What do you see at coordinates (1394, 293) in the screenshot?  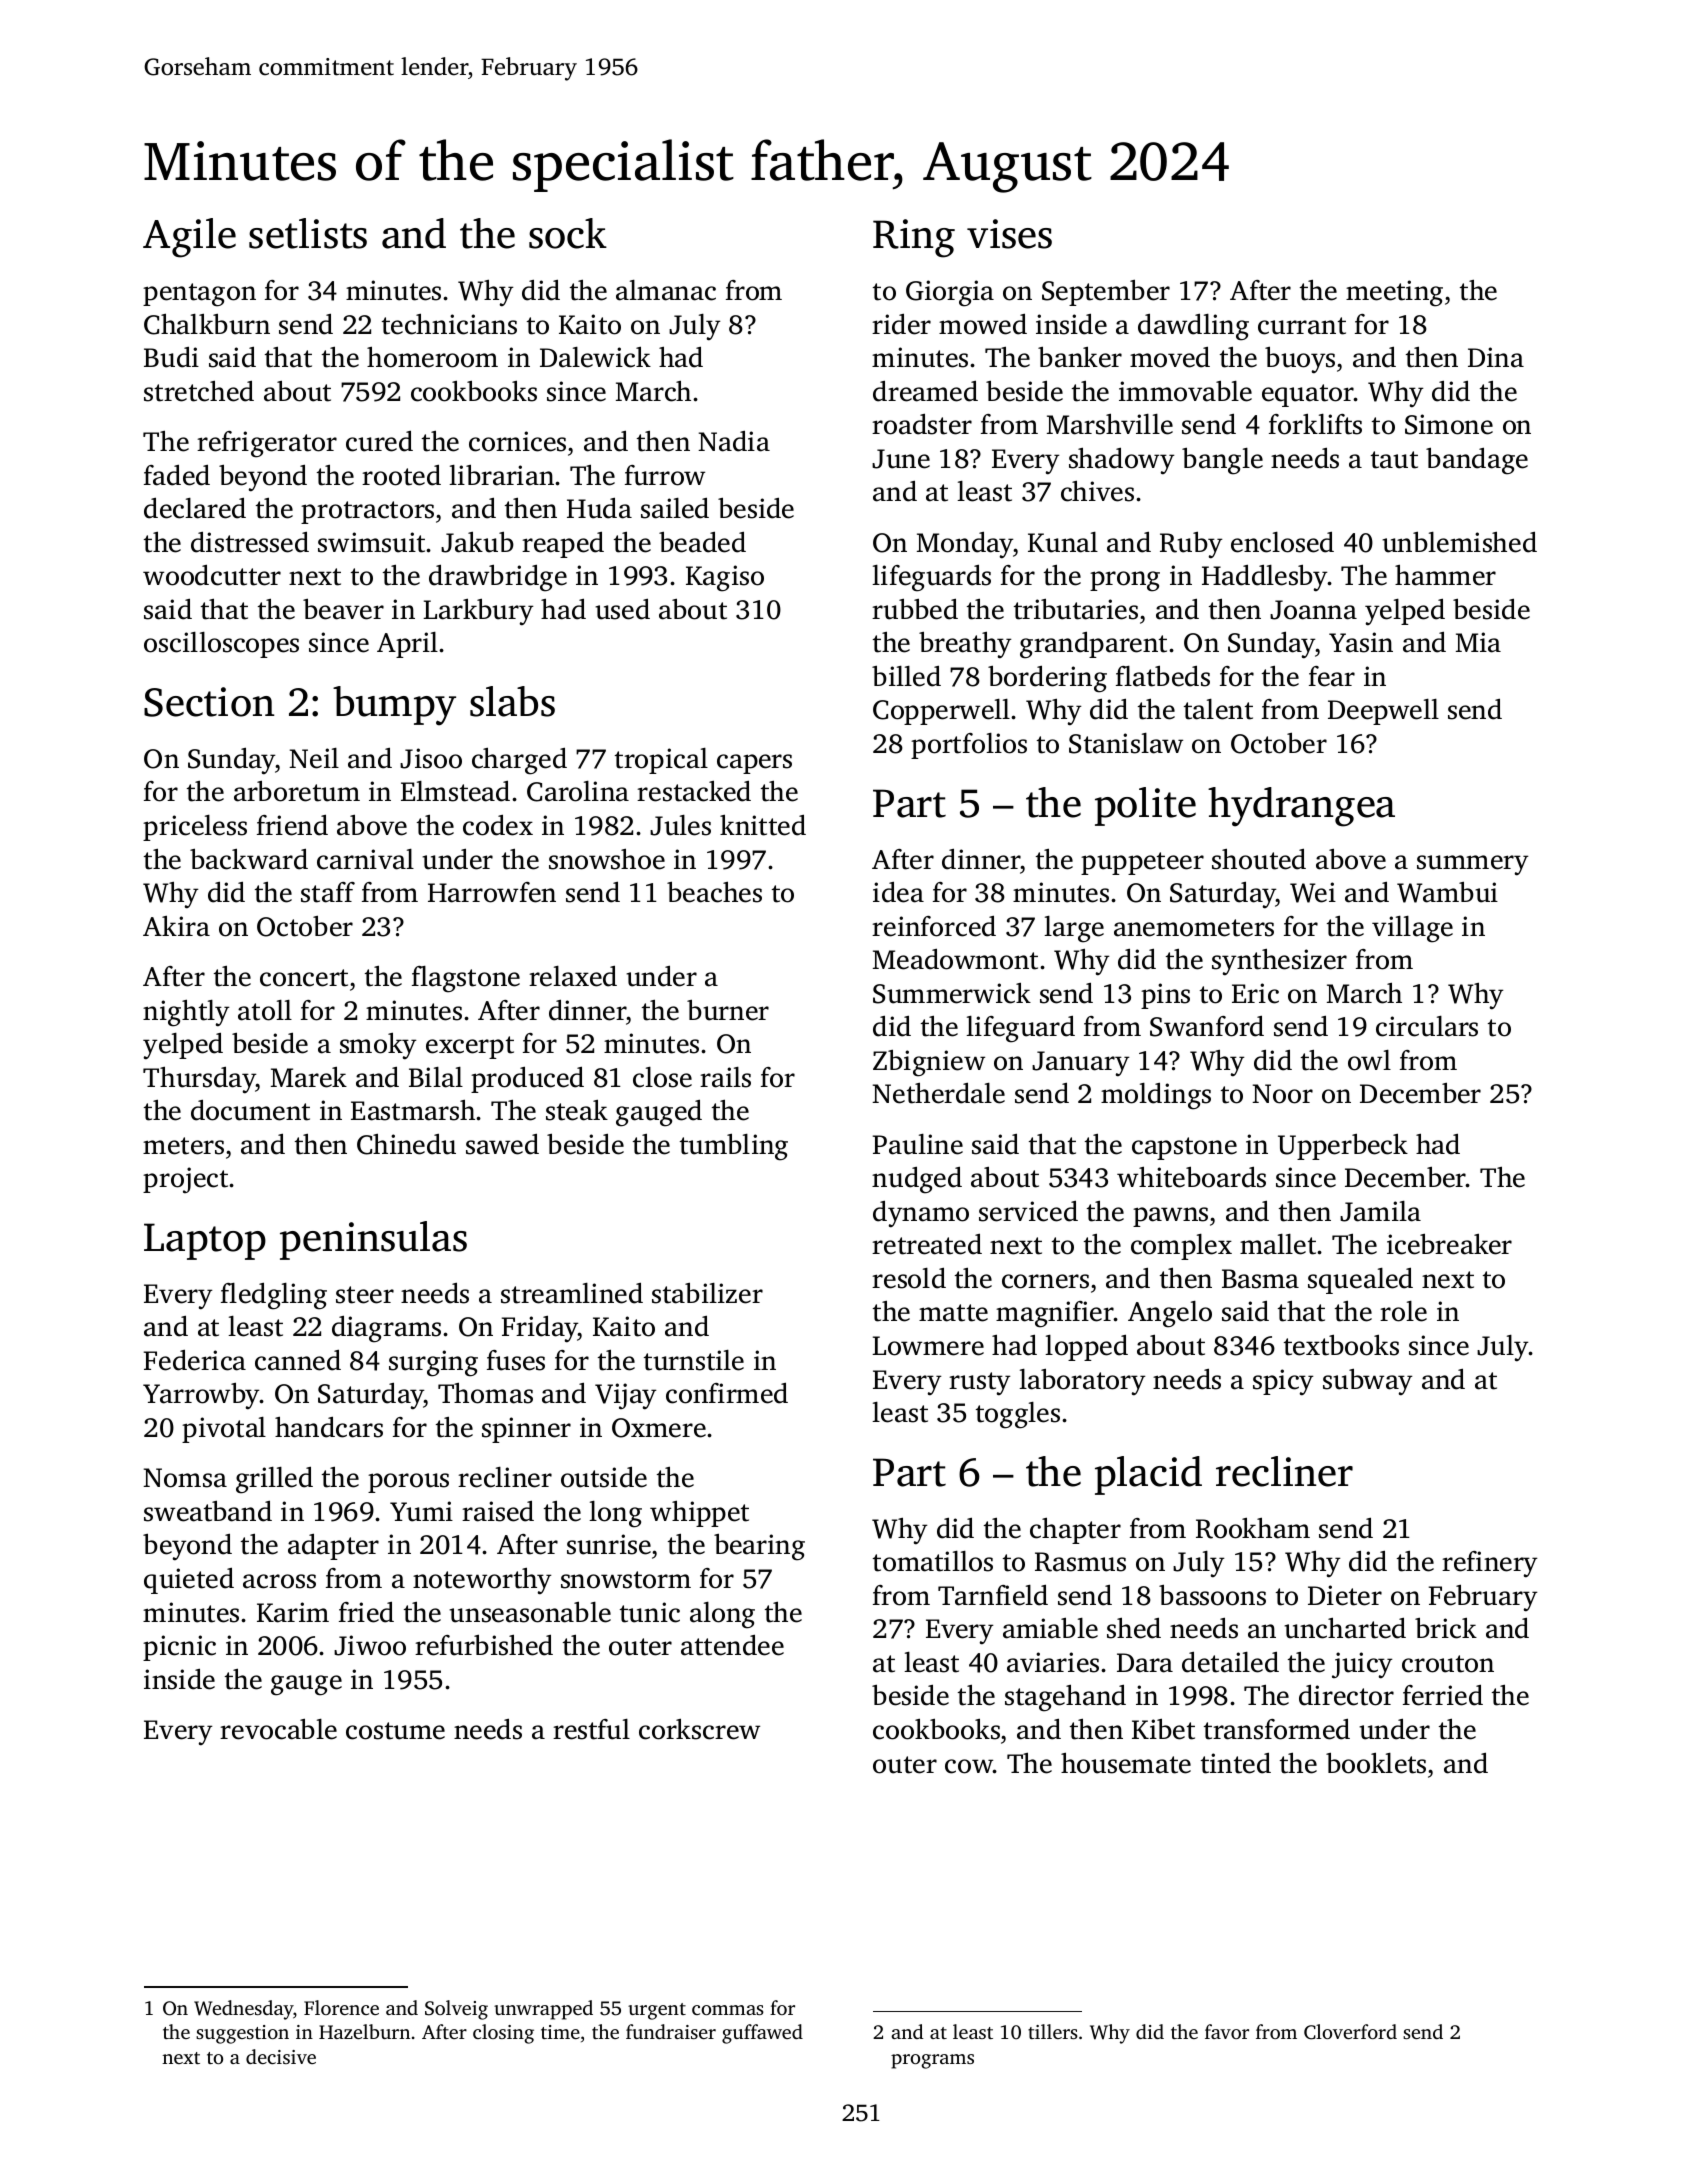 I see `meeting` at bounding box center [1394, 293].
